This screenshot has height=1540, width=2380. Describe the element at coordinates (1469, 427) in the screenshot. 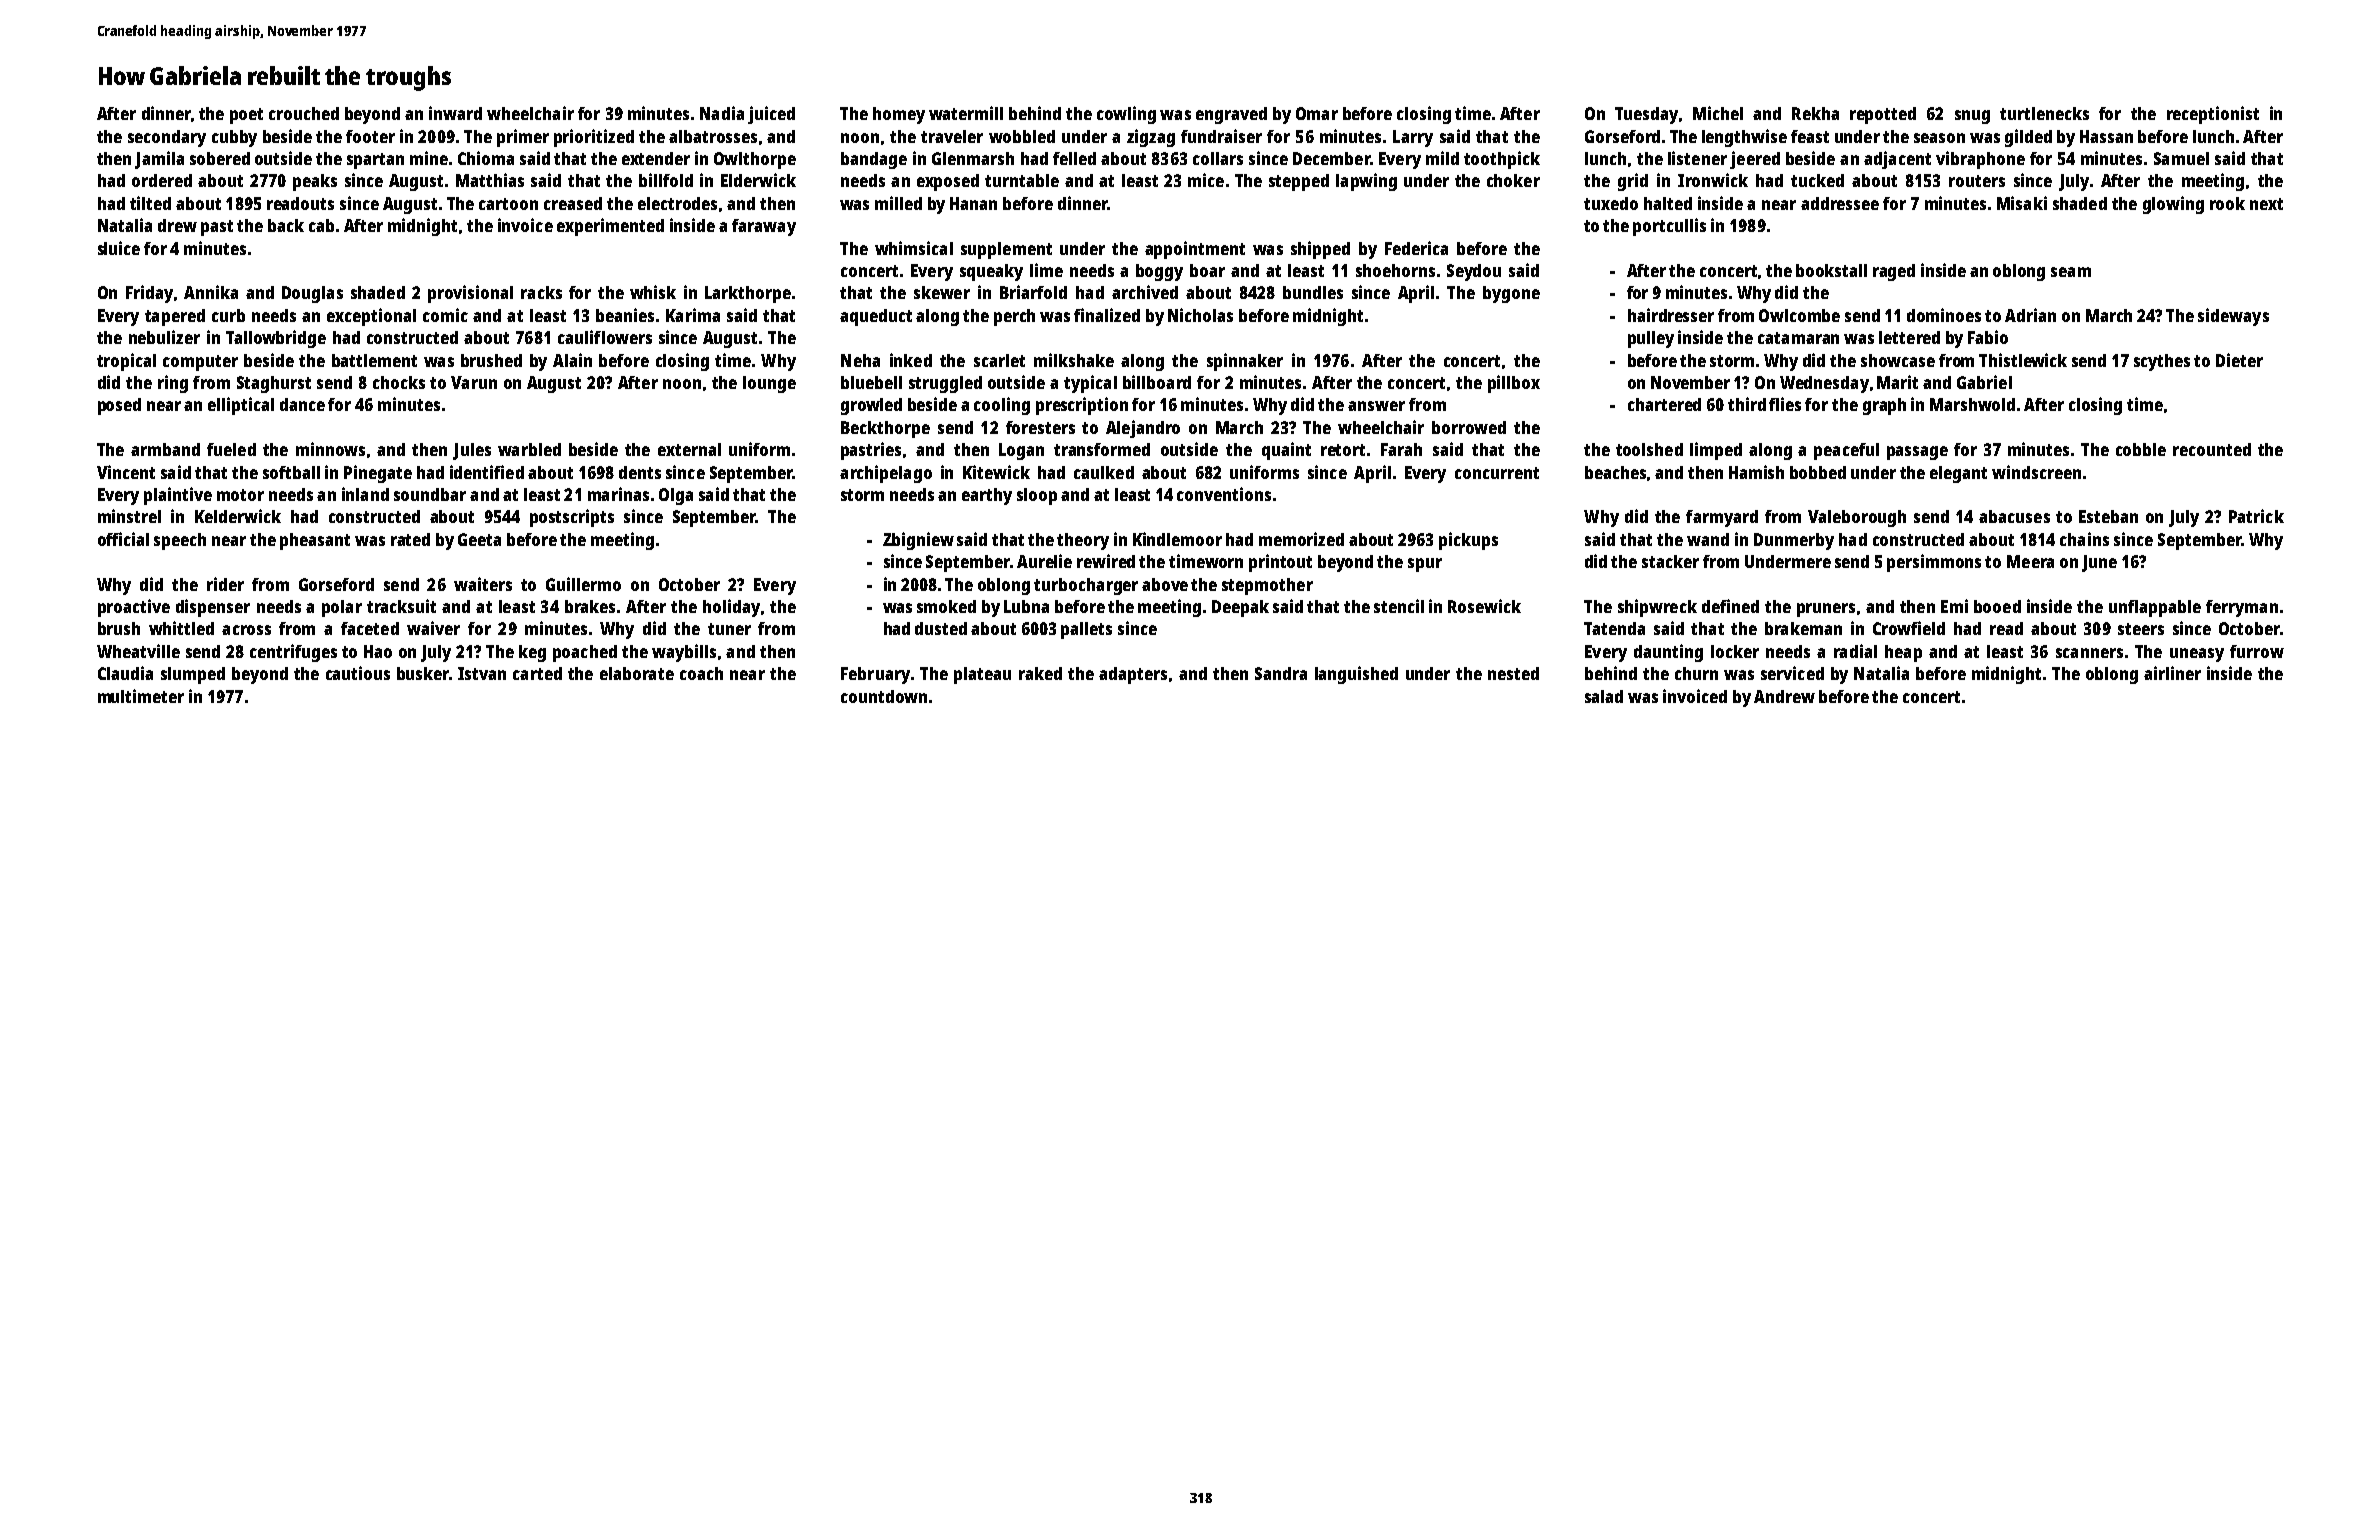

I see `borrowed` at that location.
